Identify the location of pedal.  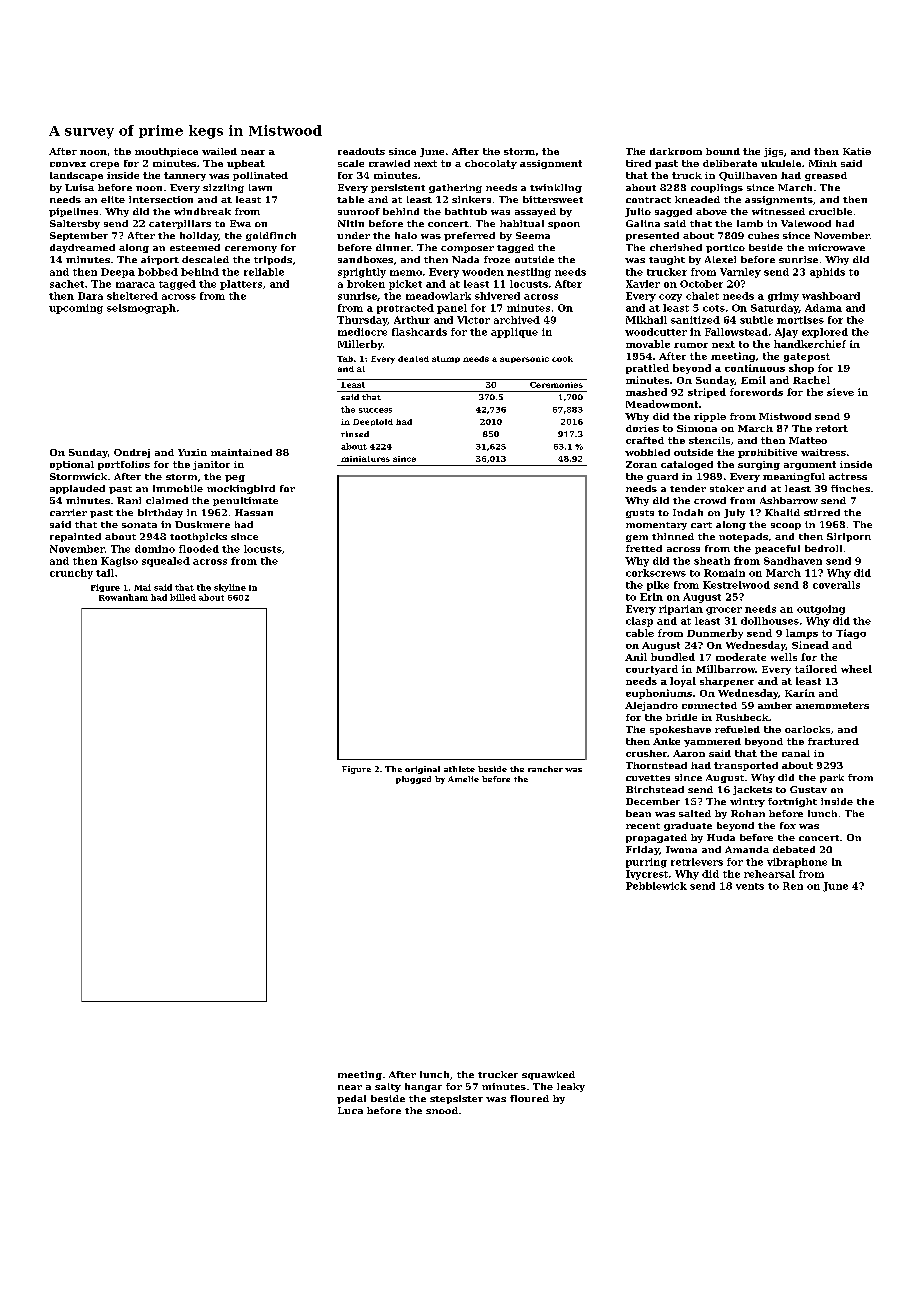
(351, 1099).
